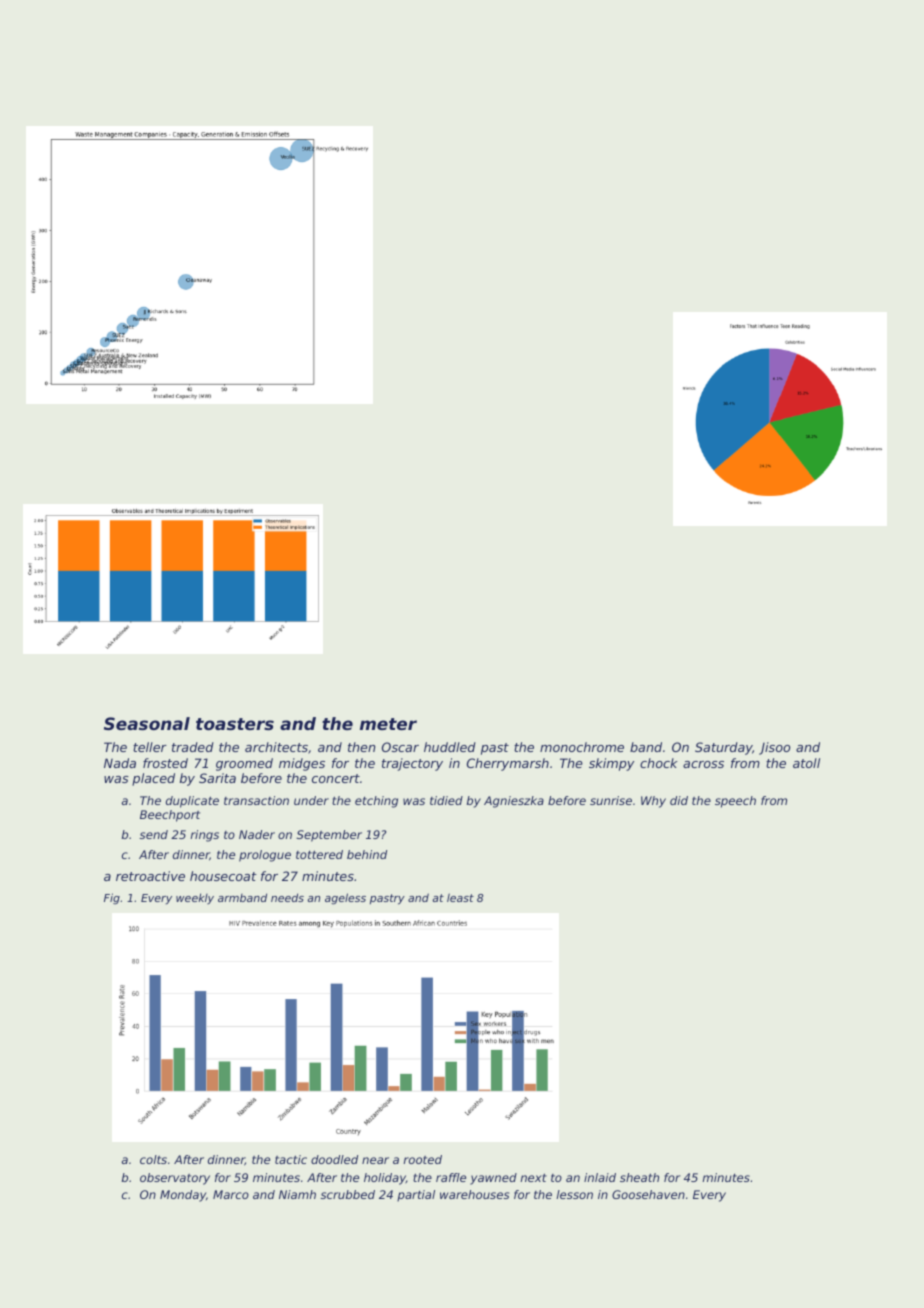 This screenshot has height=1308, width=924. I want to click on duplicate, so click(192, 802).
